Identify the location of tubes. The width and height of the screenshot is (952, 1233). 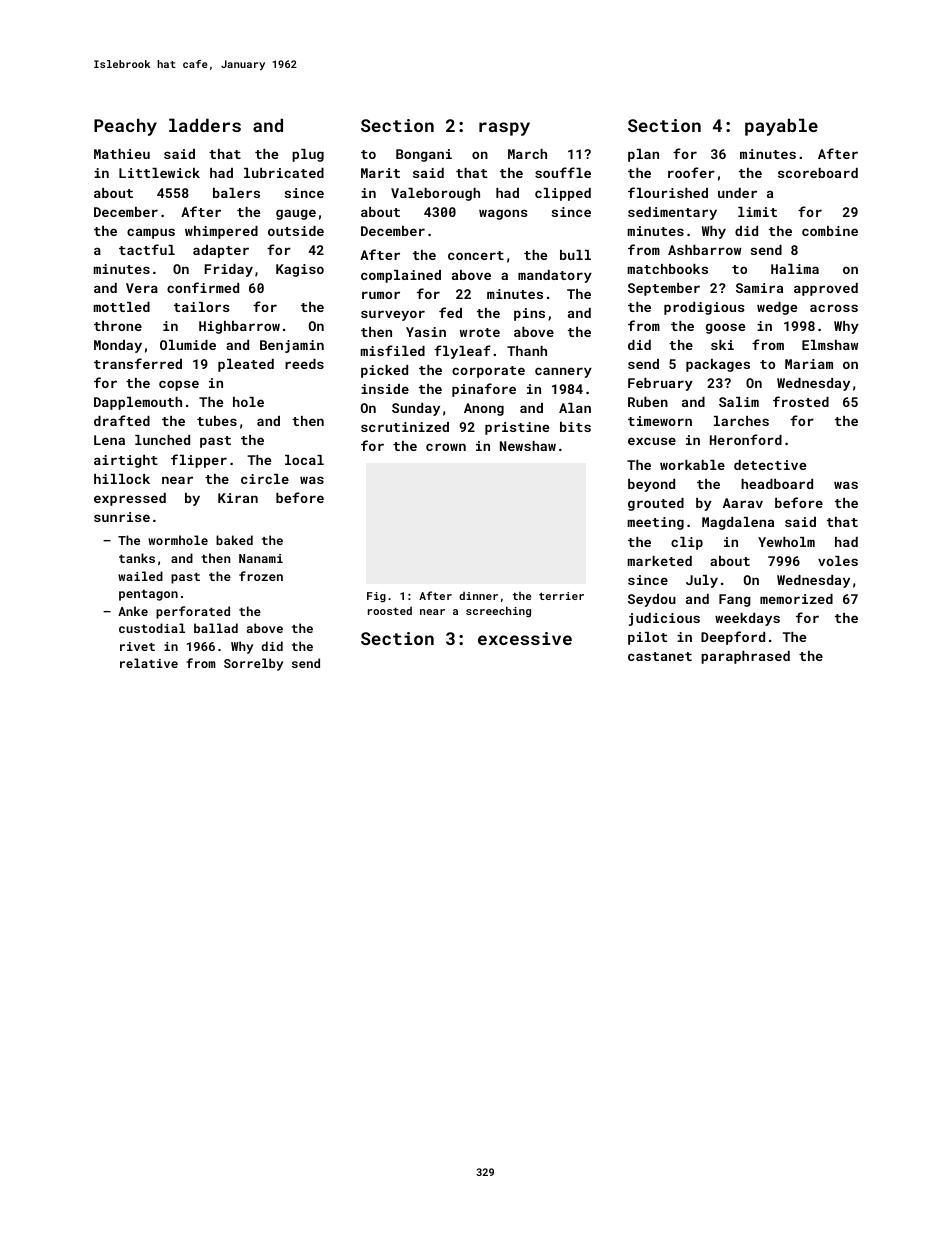
(217, 421).
